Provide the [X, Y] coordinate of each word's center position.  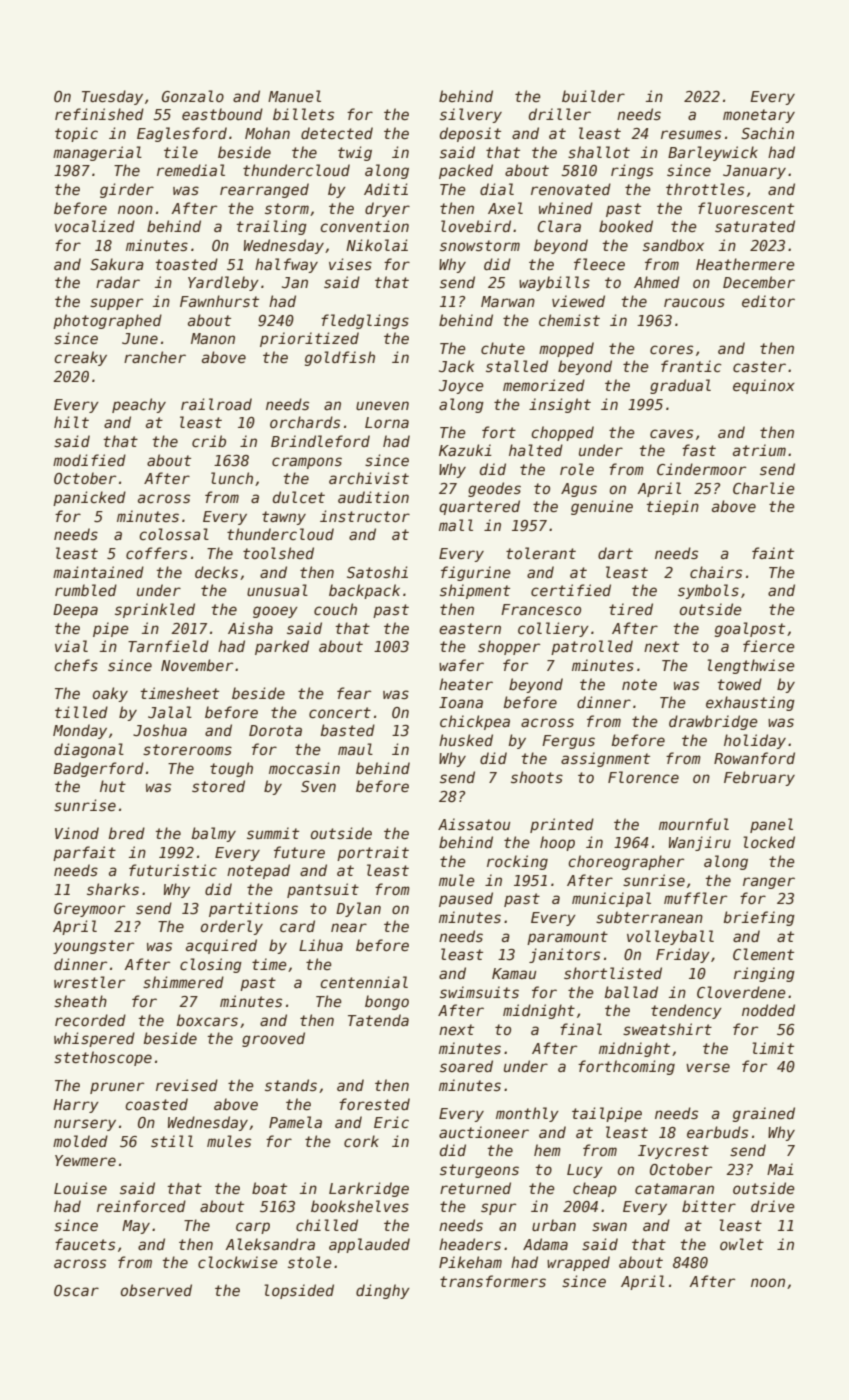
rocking [517, 862]
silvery [471, 115]
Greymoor [89, 910]
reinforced [141, 1206]
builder [593, 96]
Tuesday [112, 97]
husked [466, 740]
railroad [216, 404]
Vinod [77, 833]
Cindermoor [701, 469]
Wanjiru [700, 843]
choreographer [626, 862]
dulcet [299, 497]
